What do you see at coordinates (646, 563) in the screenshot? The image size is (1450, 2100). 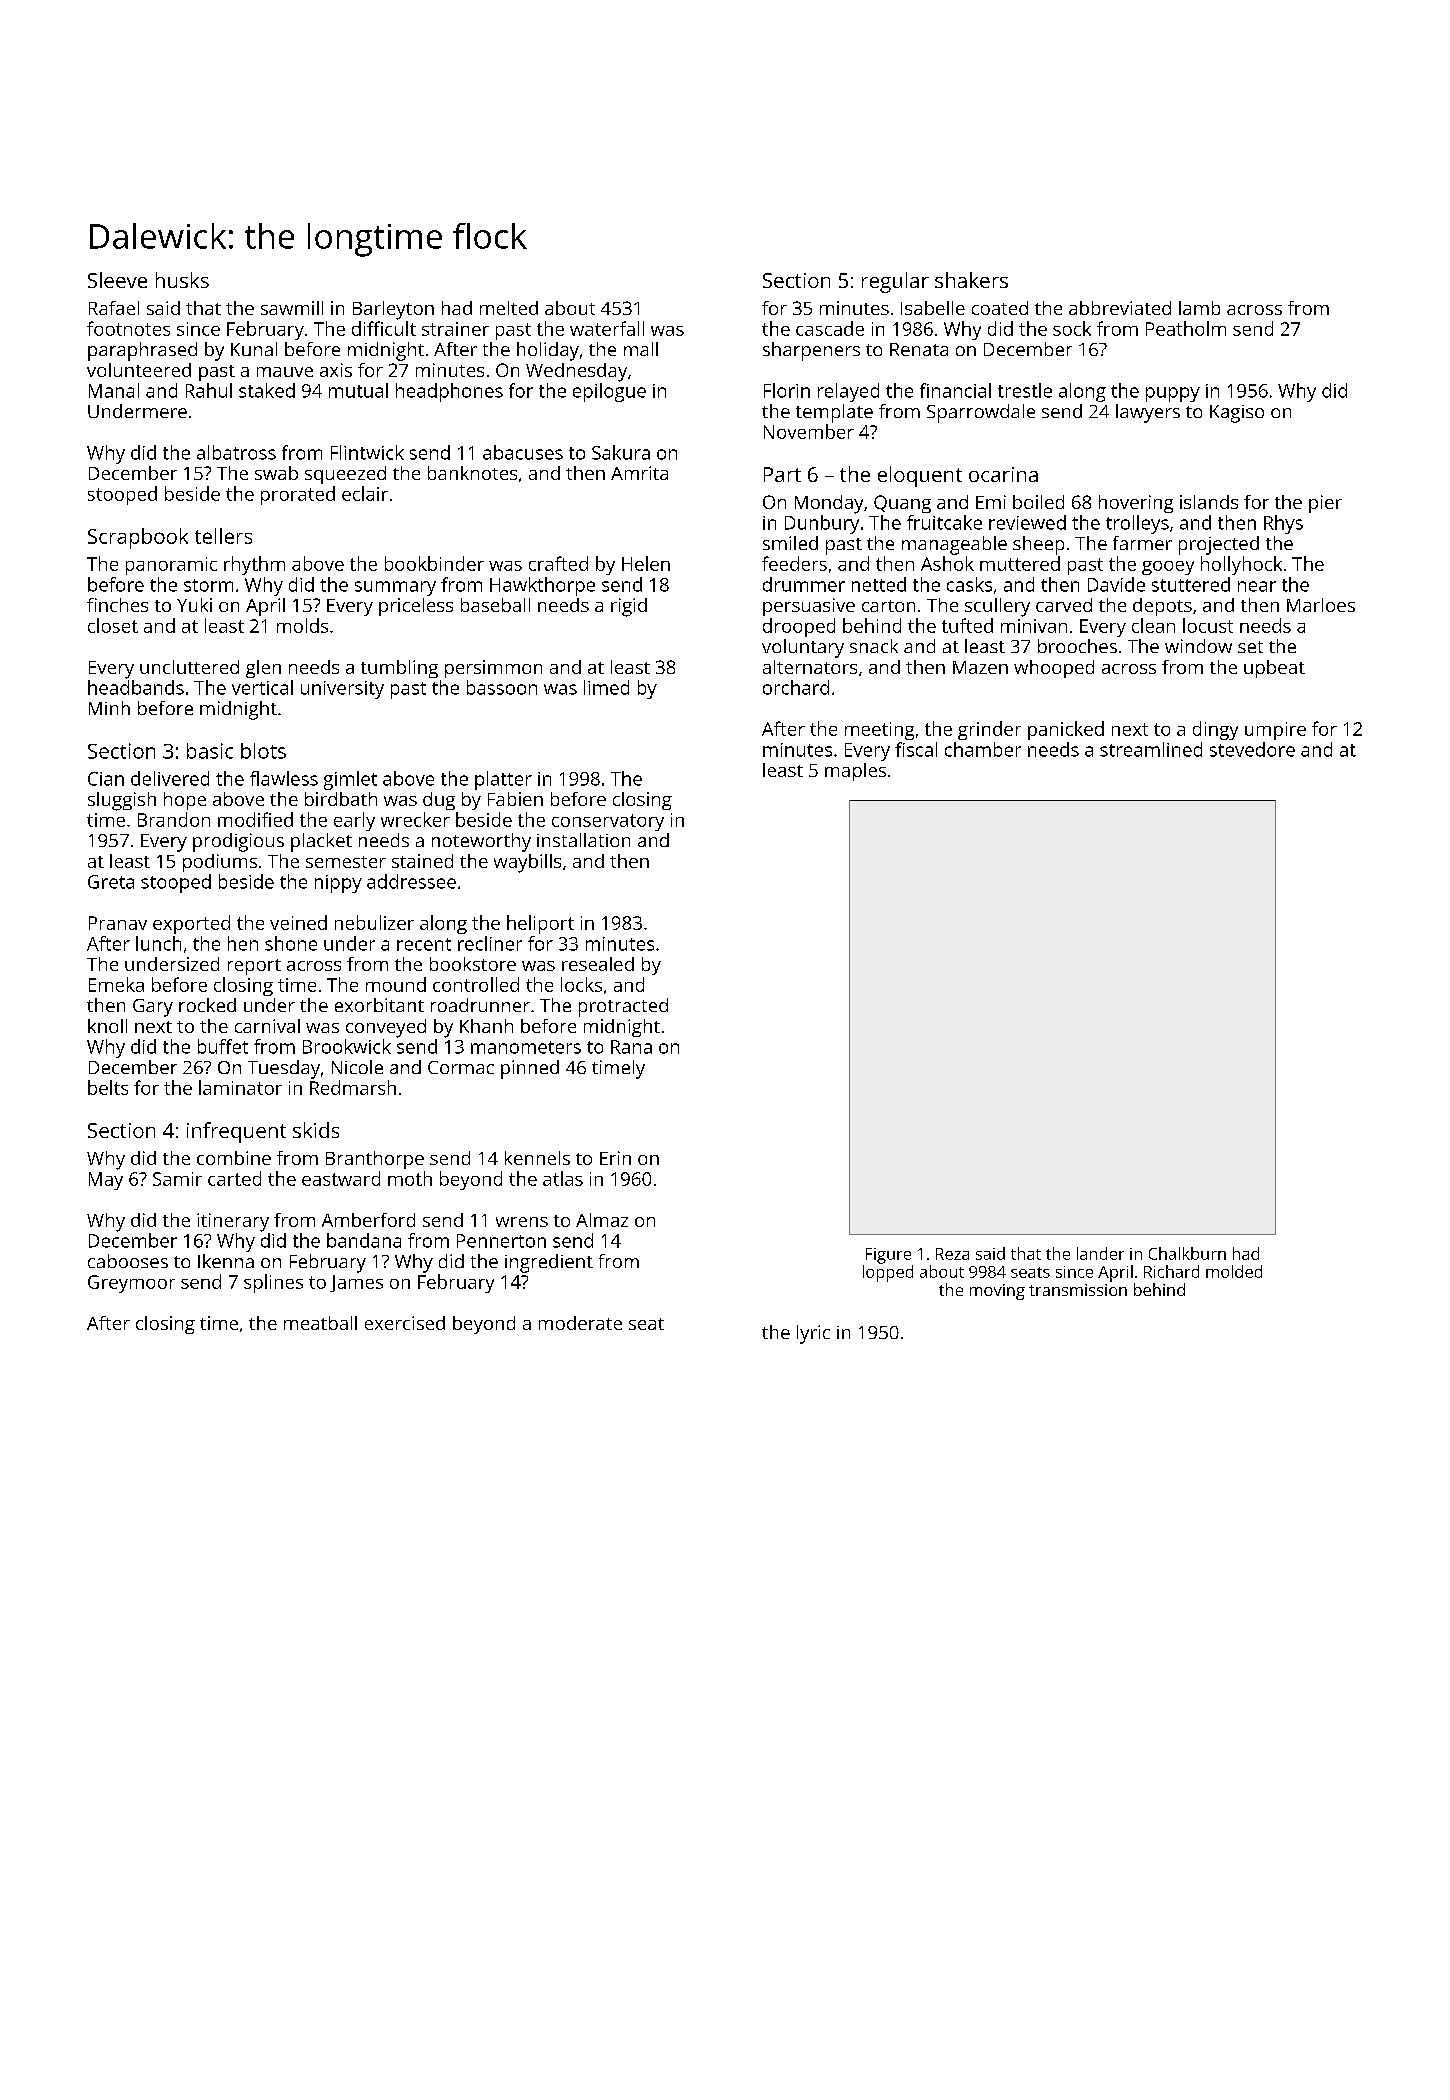 I see `Helen` at bounding box center [646, 563].
